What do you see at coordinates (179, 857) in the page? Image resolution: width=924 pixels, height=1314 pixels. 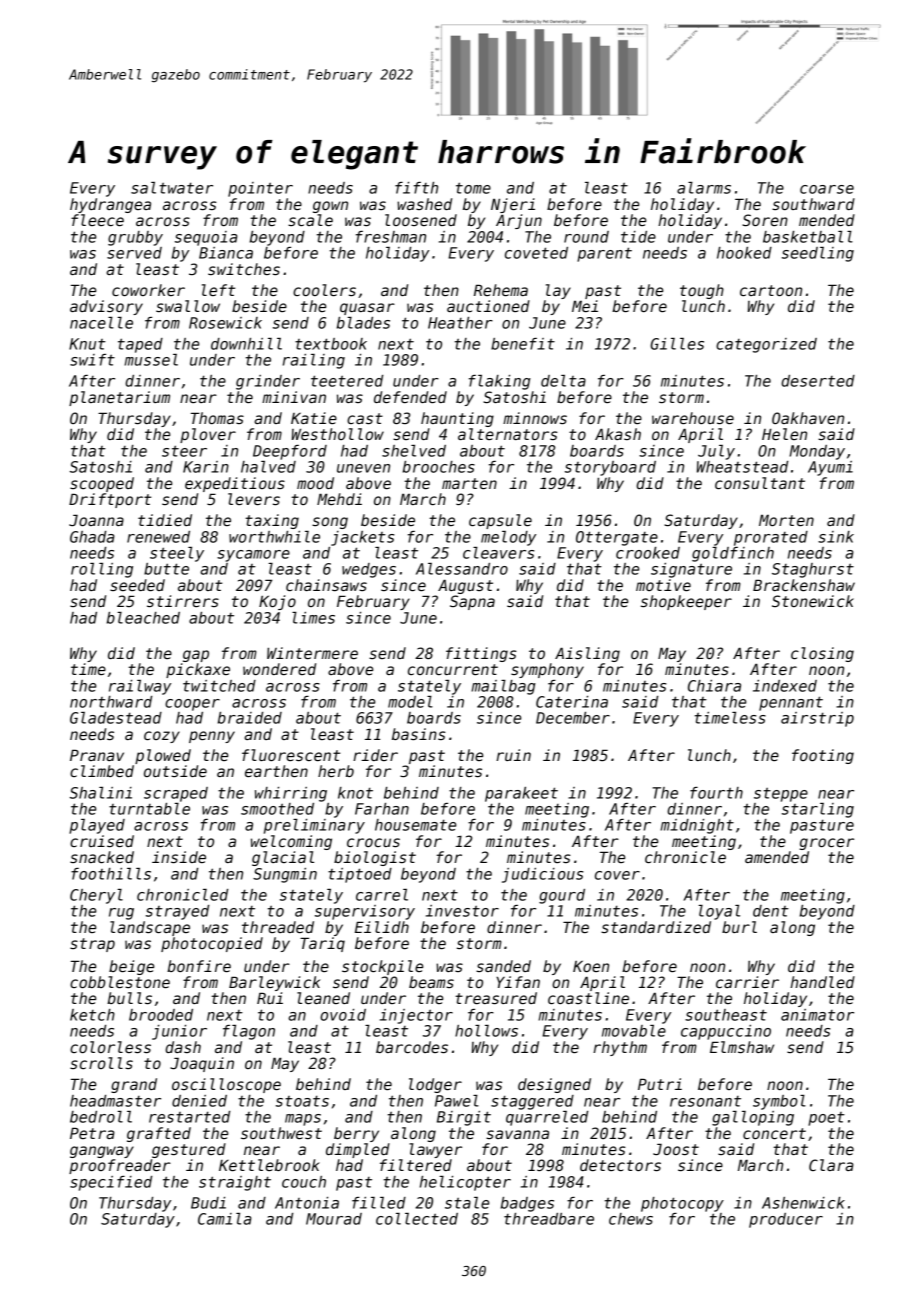 I see `inside` at bounding box center [179, 857].
